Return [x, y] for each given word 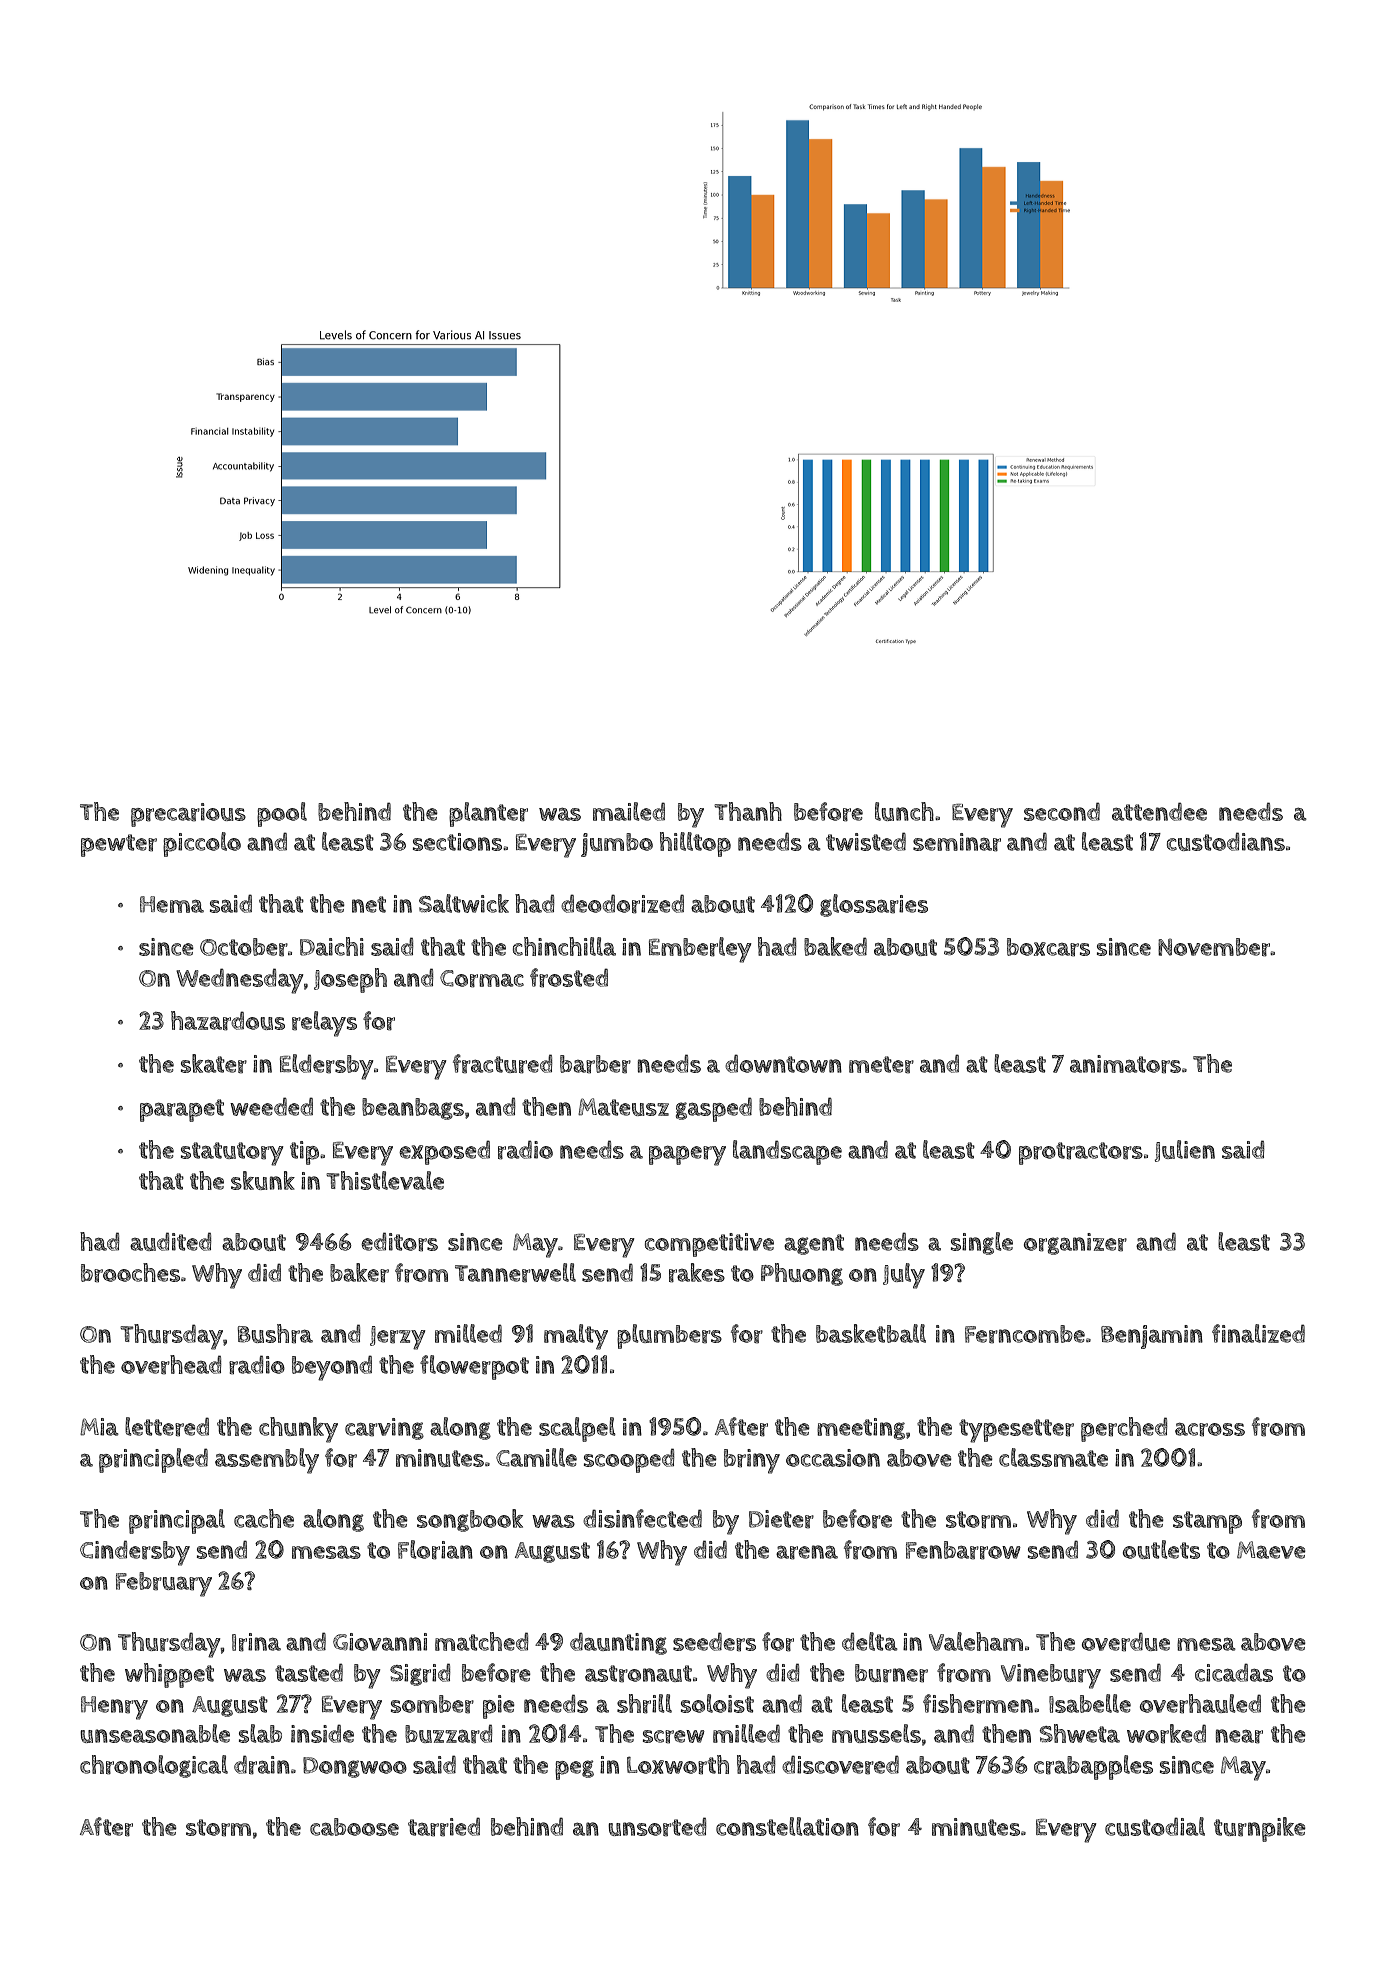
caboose [354, 1827]
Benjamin [1152, 1337]
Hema [172, 904]
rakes [697, 1273]
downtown [783, 1063]
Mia [99, 1427]
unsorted [657, 1827]
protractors [1081, 1153]
